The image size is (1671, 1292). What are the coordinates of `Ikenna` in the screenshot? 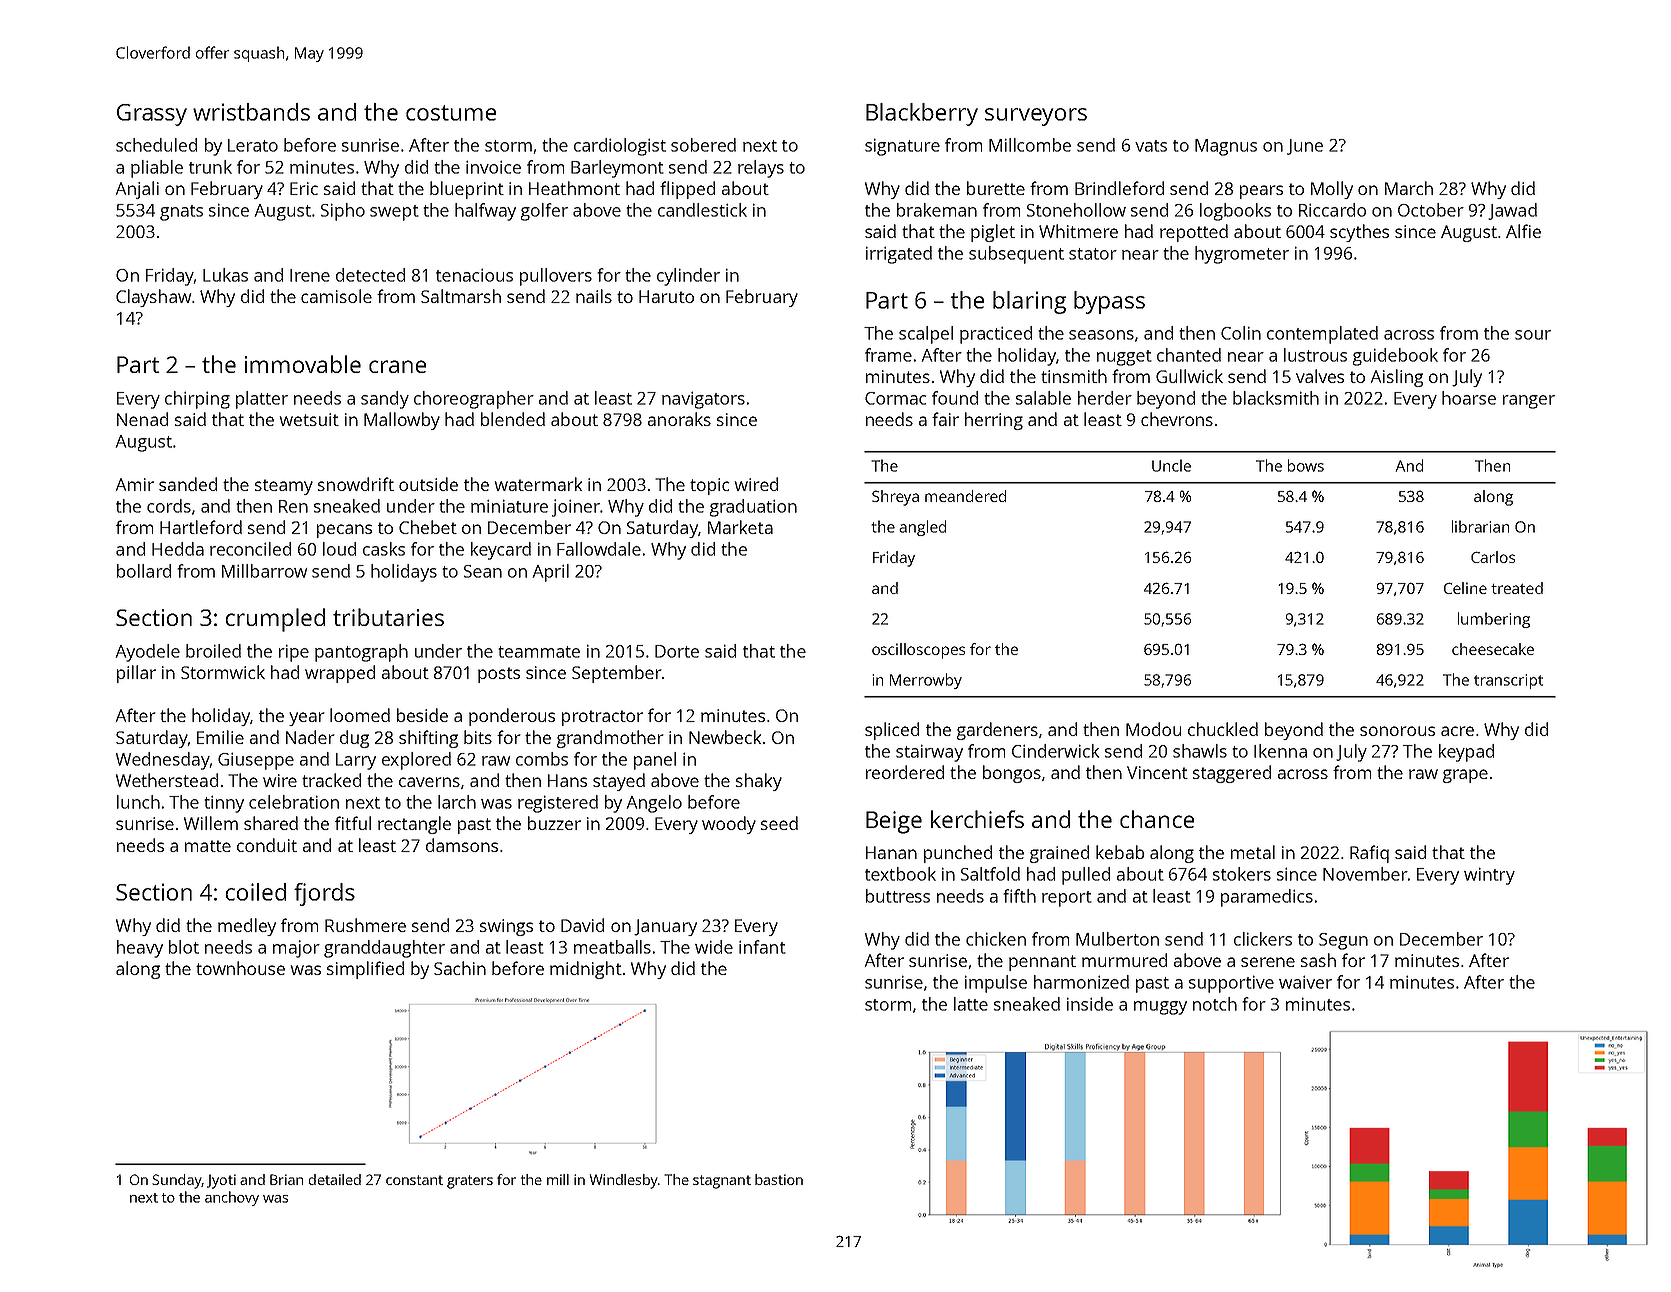 It's located at (1280, 751).
